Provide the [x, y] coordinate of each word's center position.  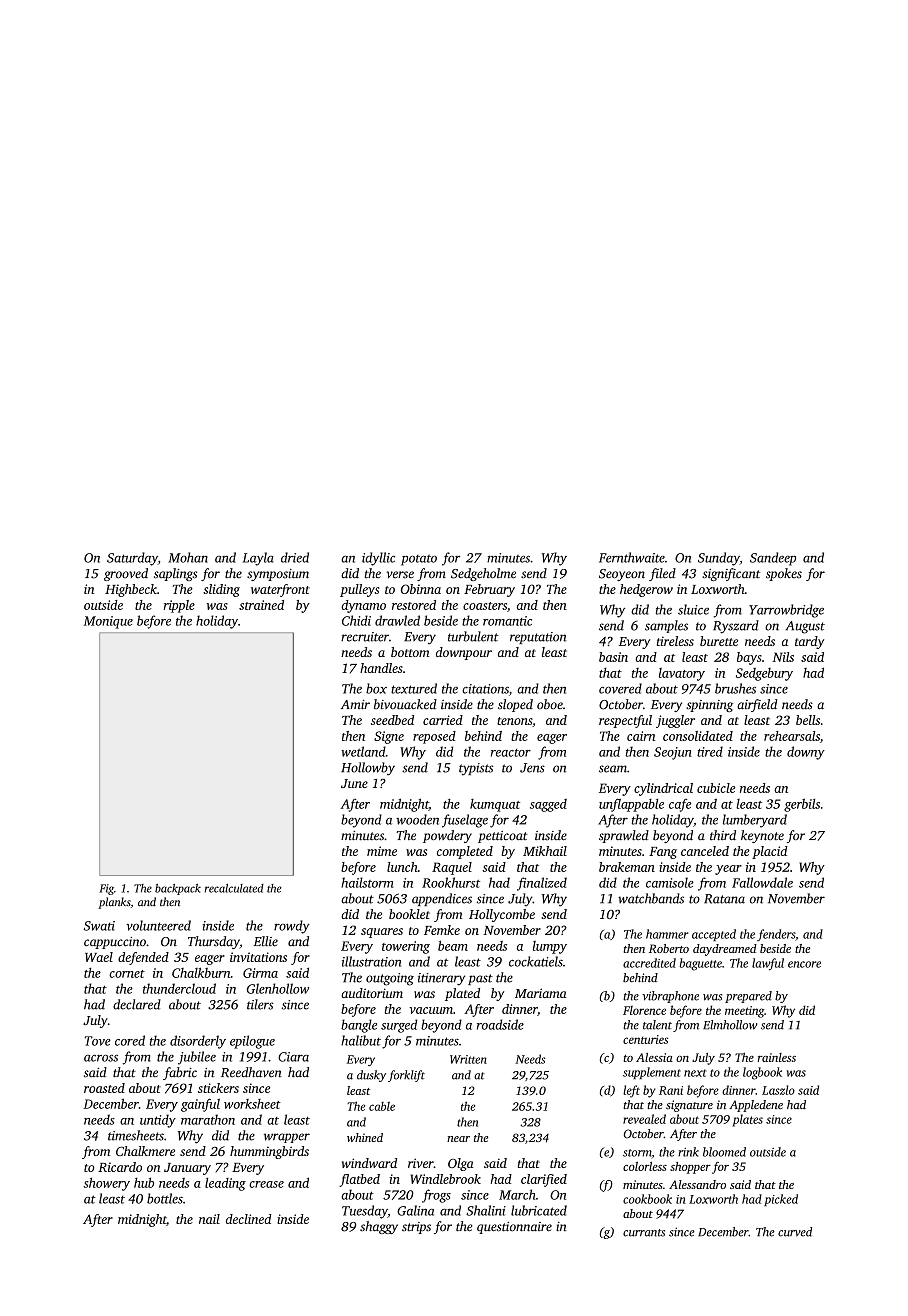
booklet [409, 914]
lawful [768, 964]
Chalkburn [201, 972]
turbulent [473, 636]
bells [808, 720]
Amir [355, 705]
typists [476, 769]
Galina [415, 1210]
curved [795, 1232]
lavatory [682, 674]
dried [295, 557]
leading [225, 1184]
